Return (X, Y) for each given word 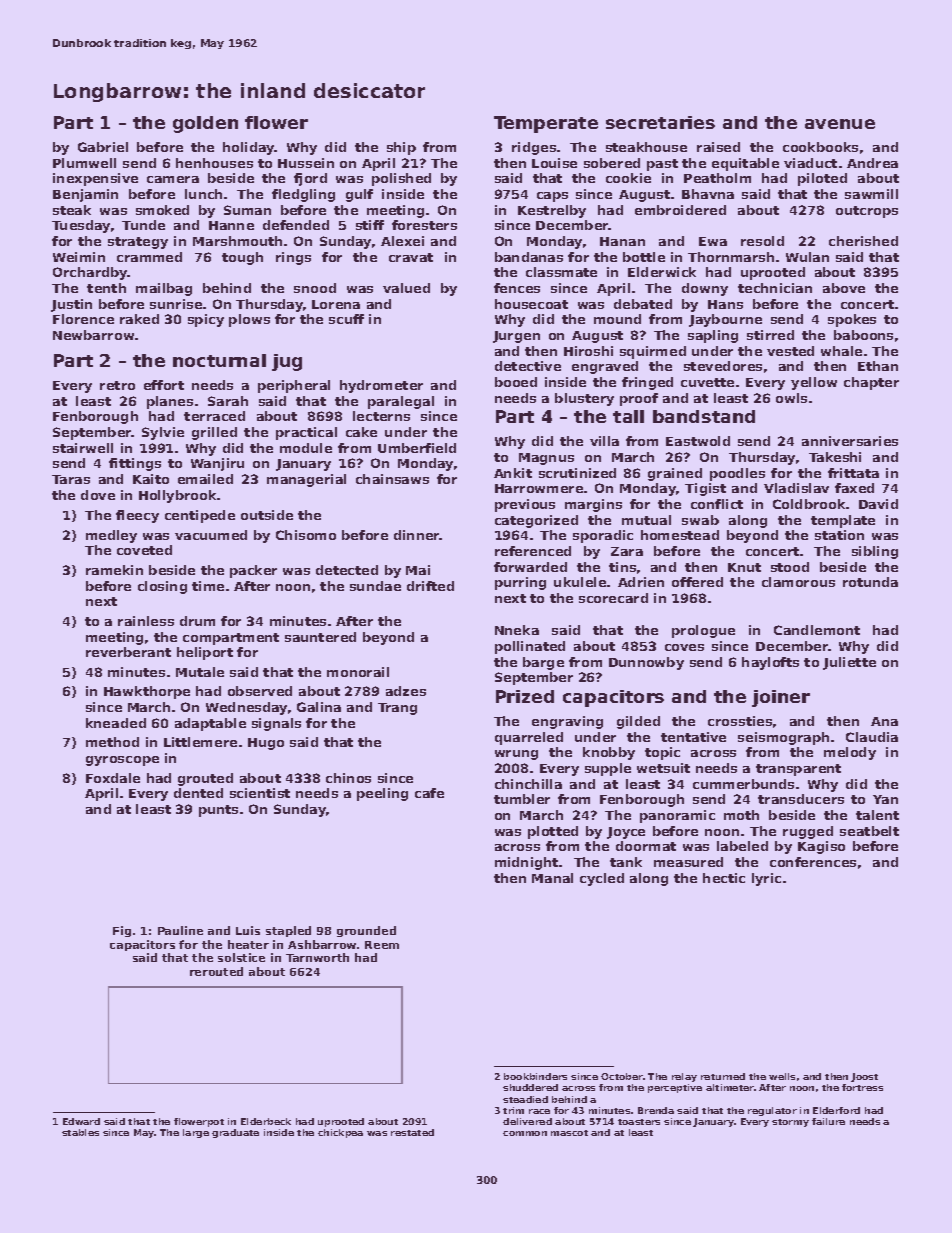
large (196, 1133)
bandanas (529, 257)
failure (828, 1121)
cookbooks (820, 147)
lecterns (381, 416)
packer (253, 571)
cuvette (707, 382)
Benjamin (85, 195)
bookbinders (535, 1076)
